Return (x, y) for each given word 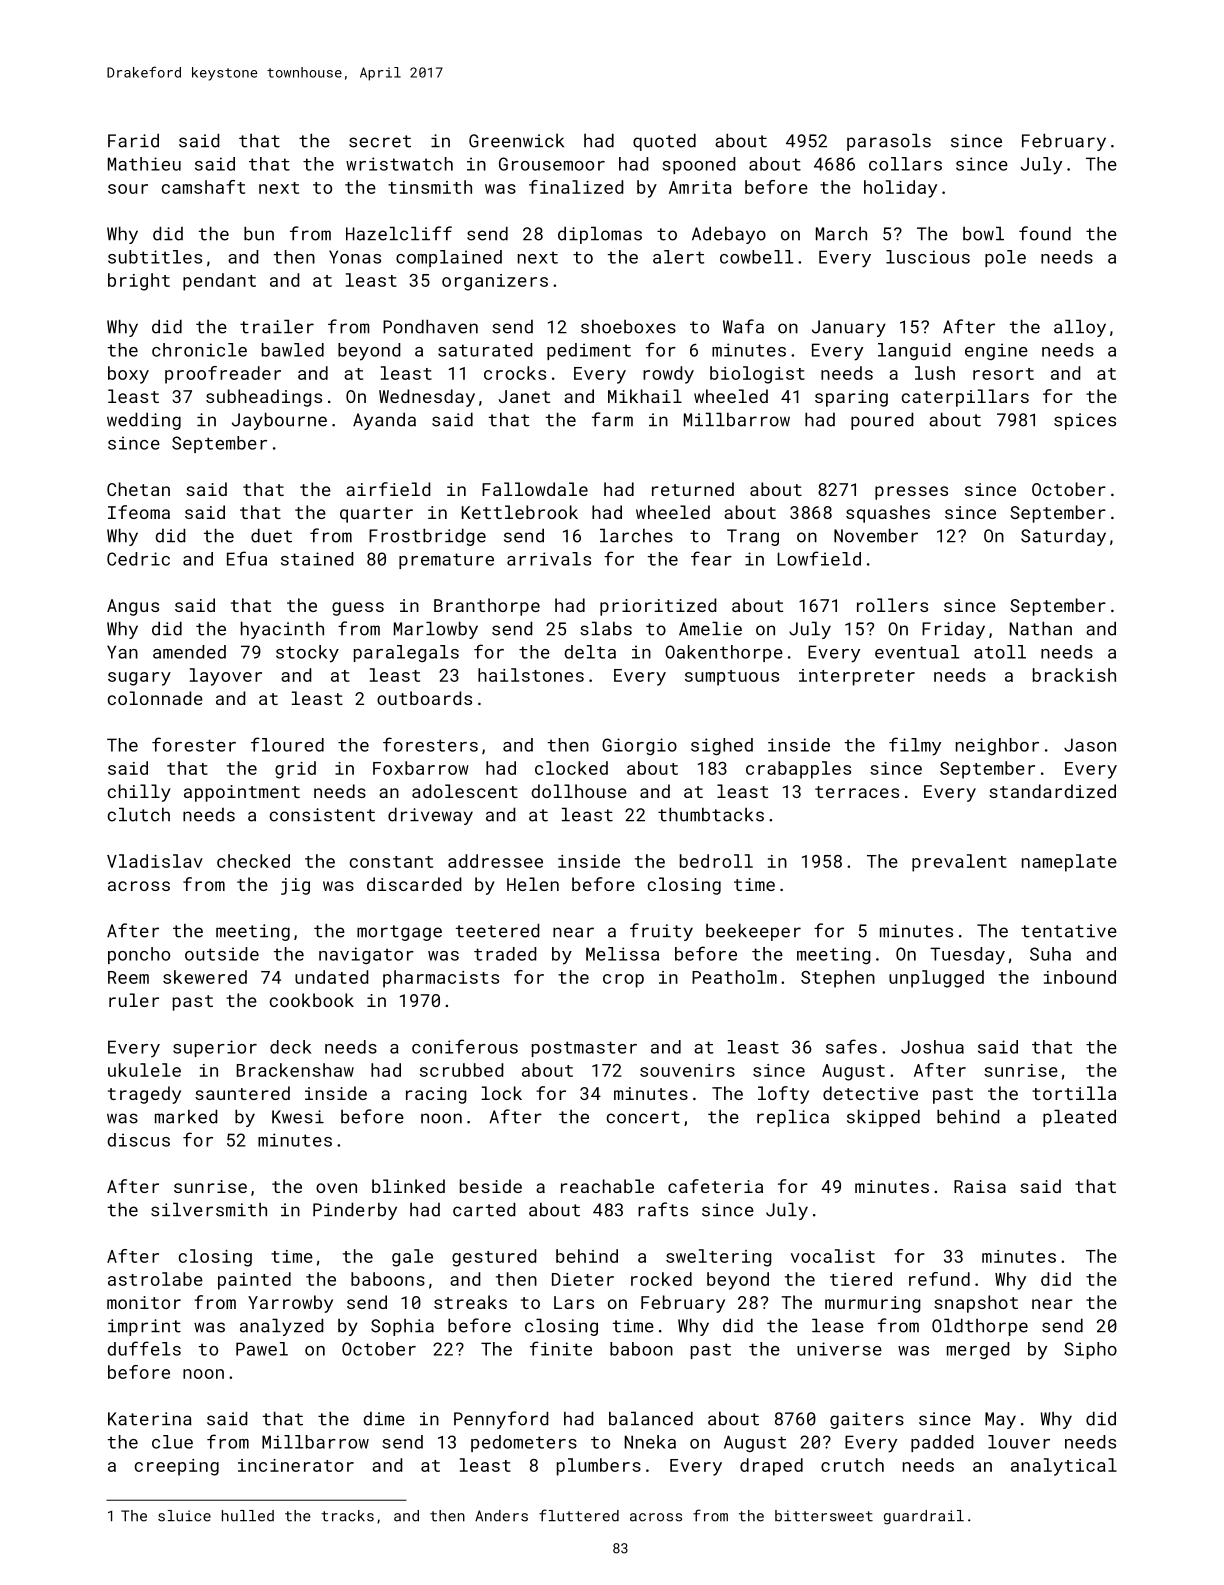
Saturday (1063, 537)
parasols (889, 142)
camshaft (203, 187)
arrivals (549, 559)
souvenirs (687, 1070)
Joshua (932, 1047)
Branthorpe (487, 607)
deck (290, 1047)
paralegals (406, 653)
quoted (664, 142)
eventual (917, 652)
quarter (376, 515)
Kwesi (298, 1117)
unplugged (936, 979)
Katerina (150, 1419)
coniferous (465, 1046)
